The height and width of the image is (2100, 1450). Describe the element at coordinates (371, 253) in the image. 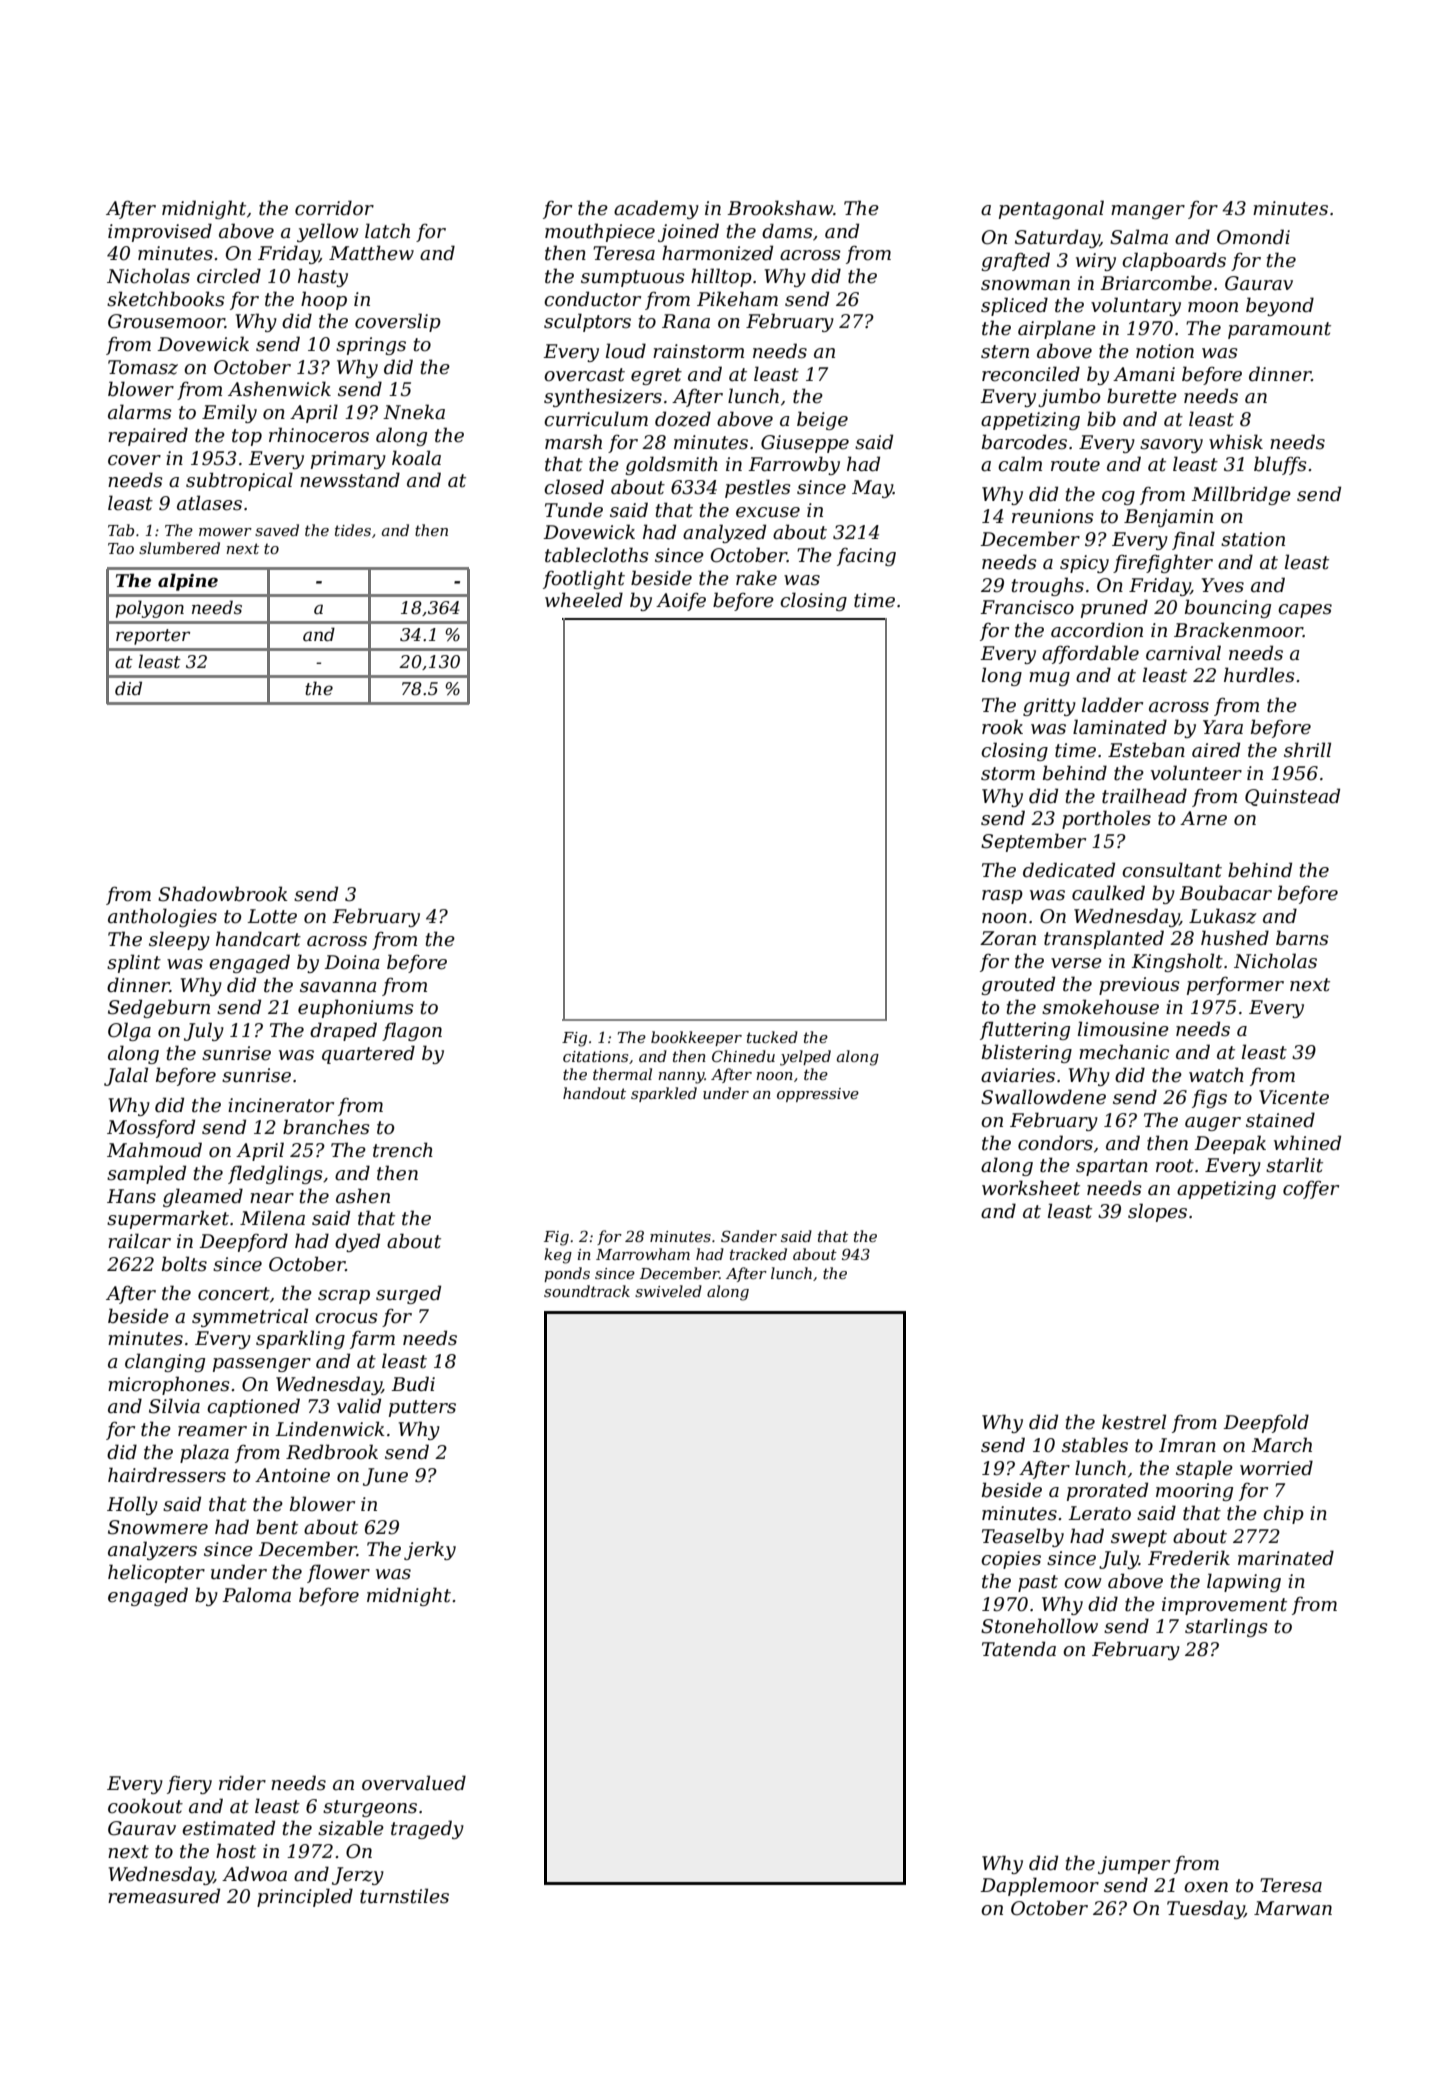

I see `Matthew` at that location.
